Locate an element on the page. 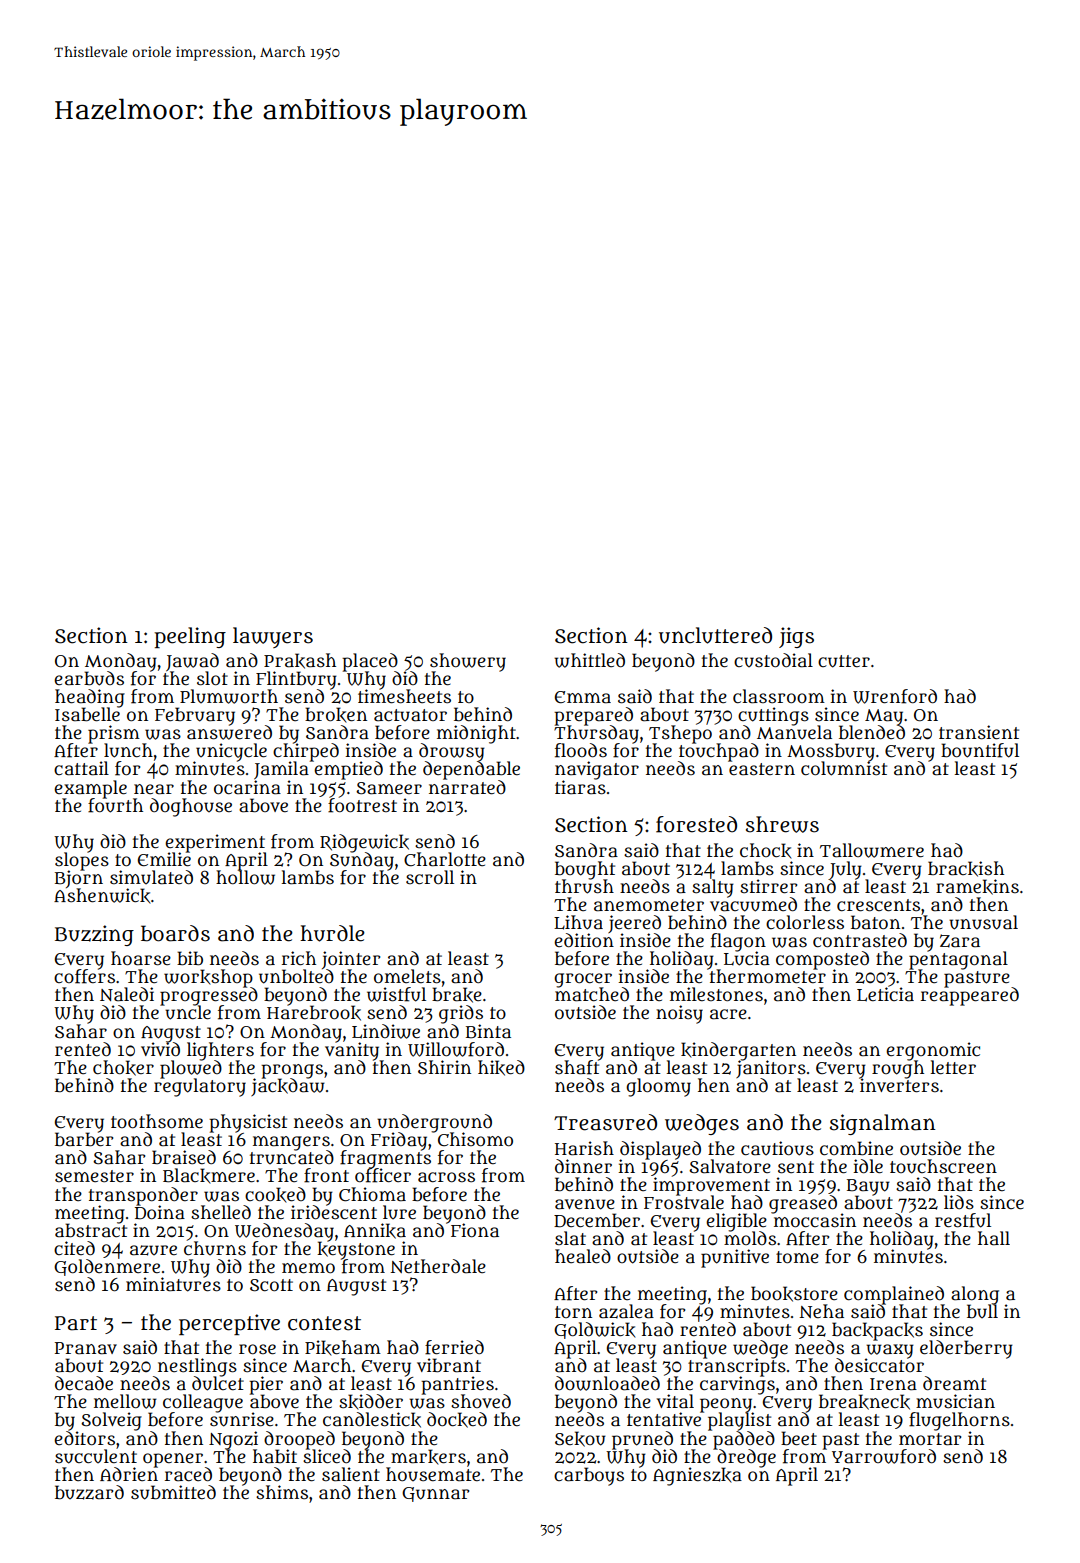  inverters is located at coordinates (899, 1085).
